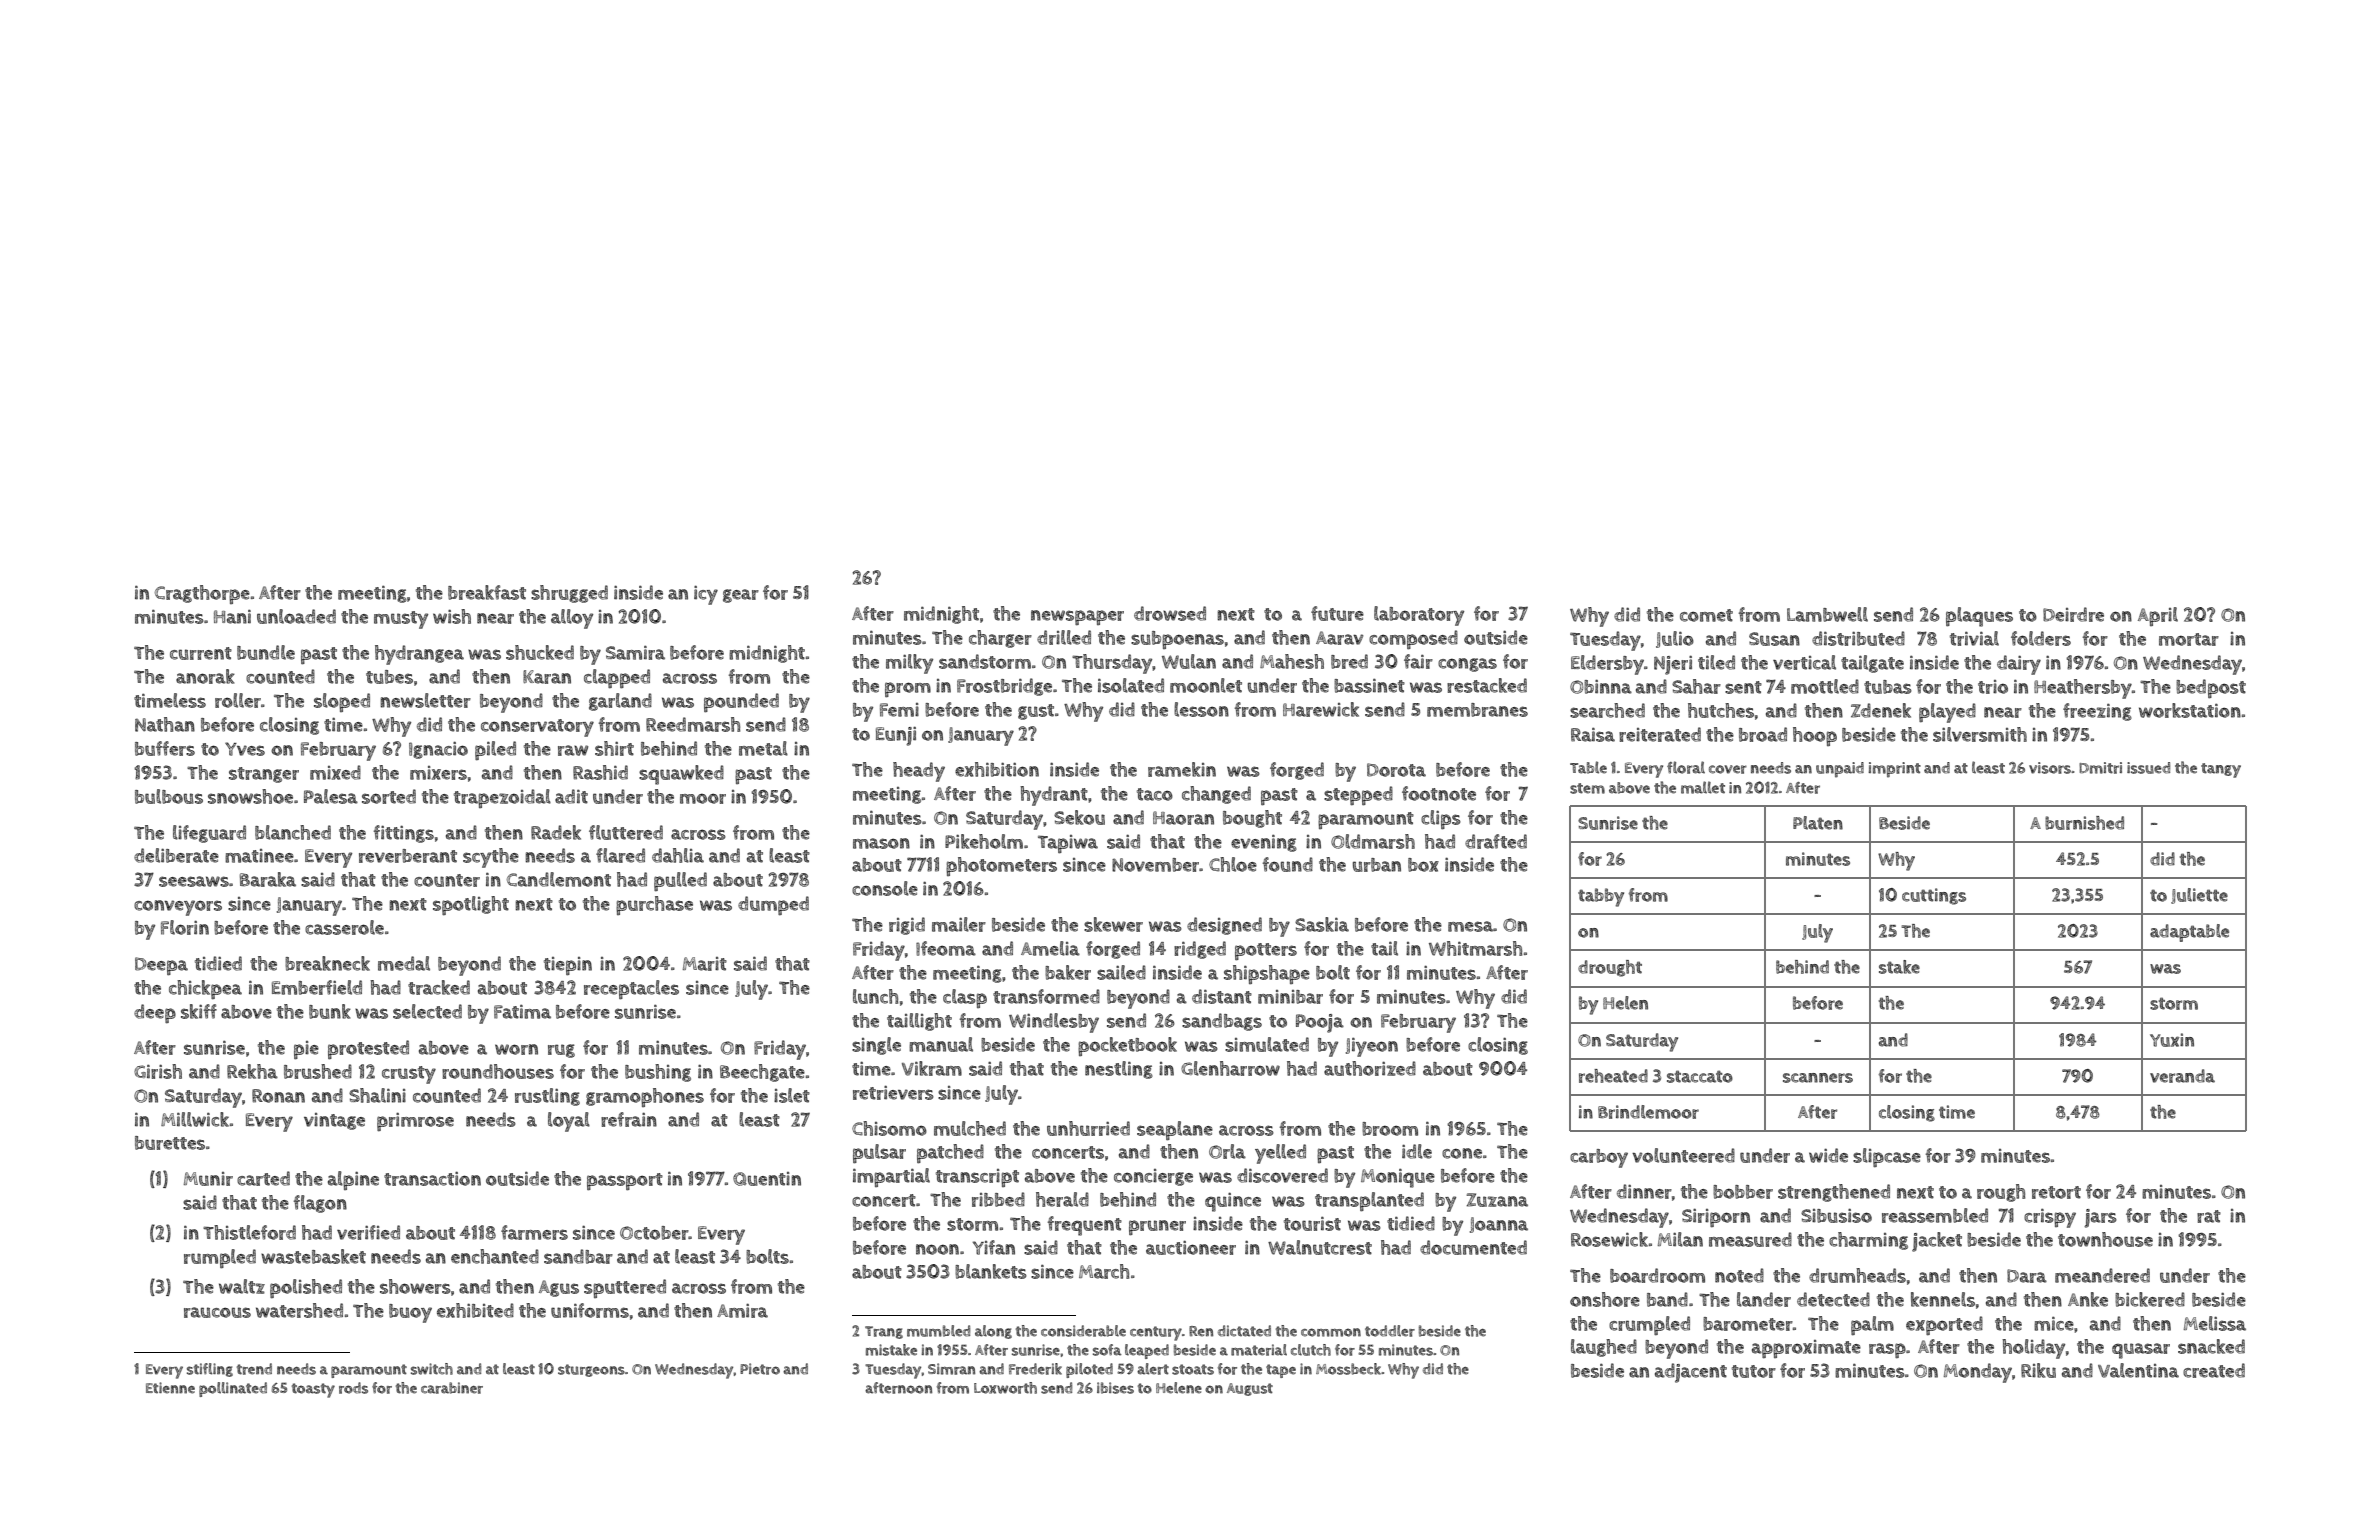  What do you see at coordinates (2182, 1076) in the screenshot?
I see `veranda` at bounding box center [2182, 1076].
